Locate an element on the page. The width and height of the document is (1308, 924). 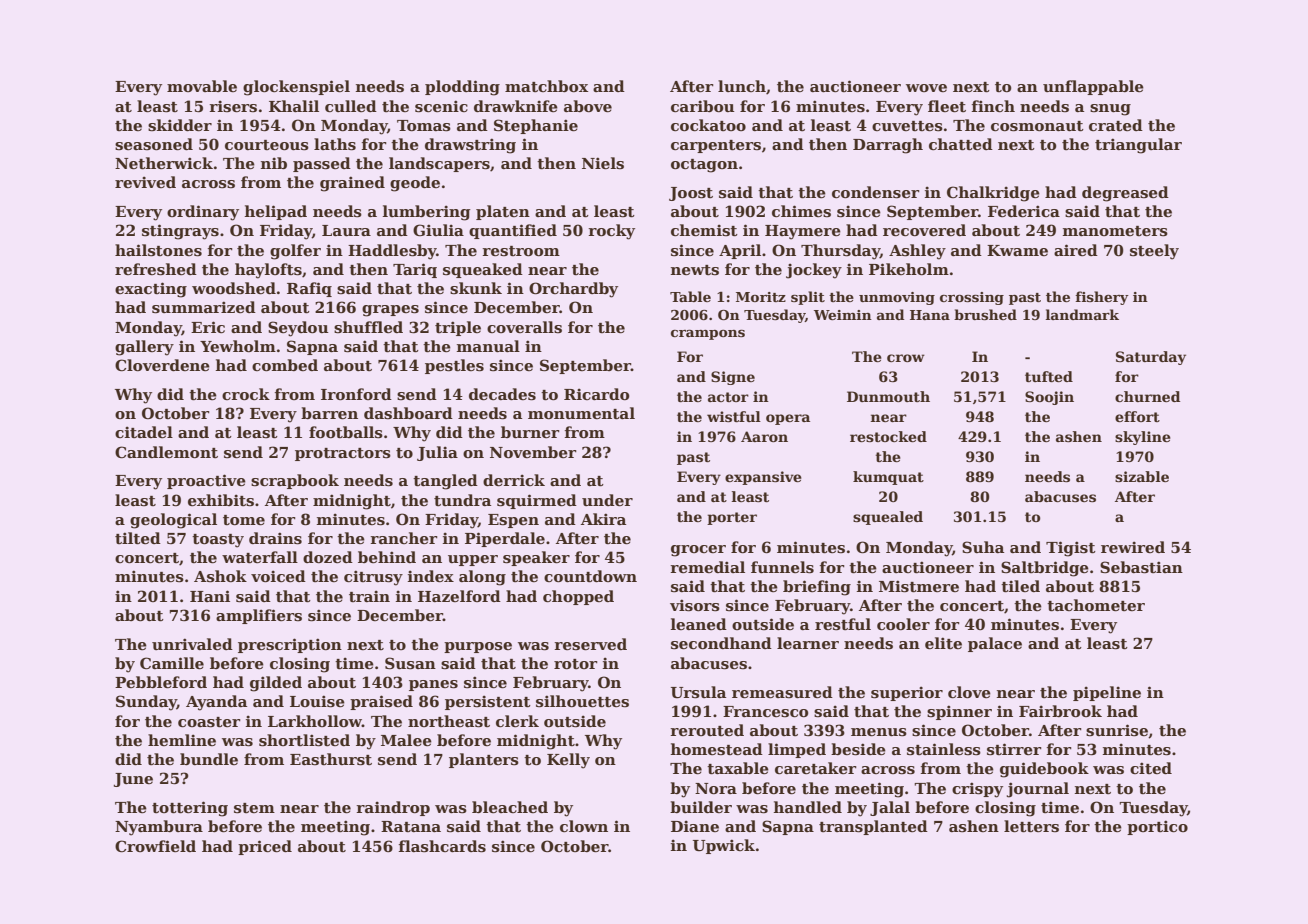
reserved is located at coordinates (590, 644).
